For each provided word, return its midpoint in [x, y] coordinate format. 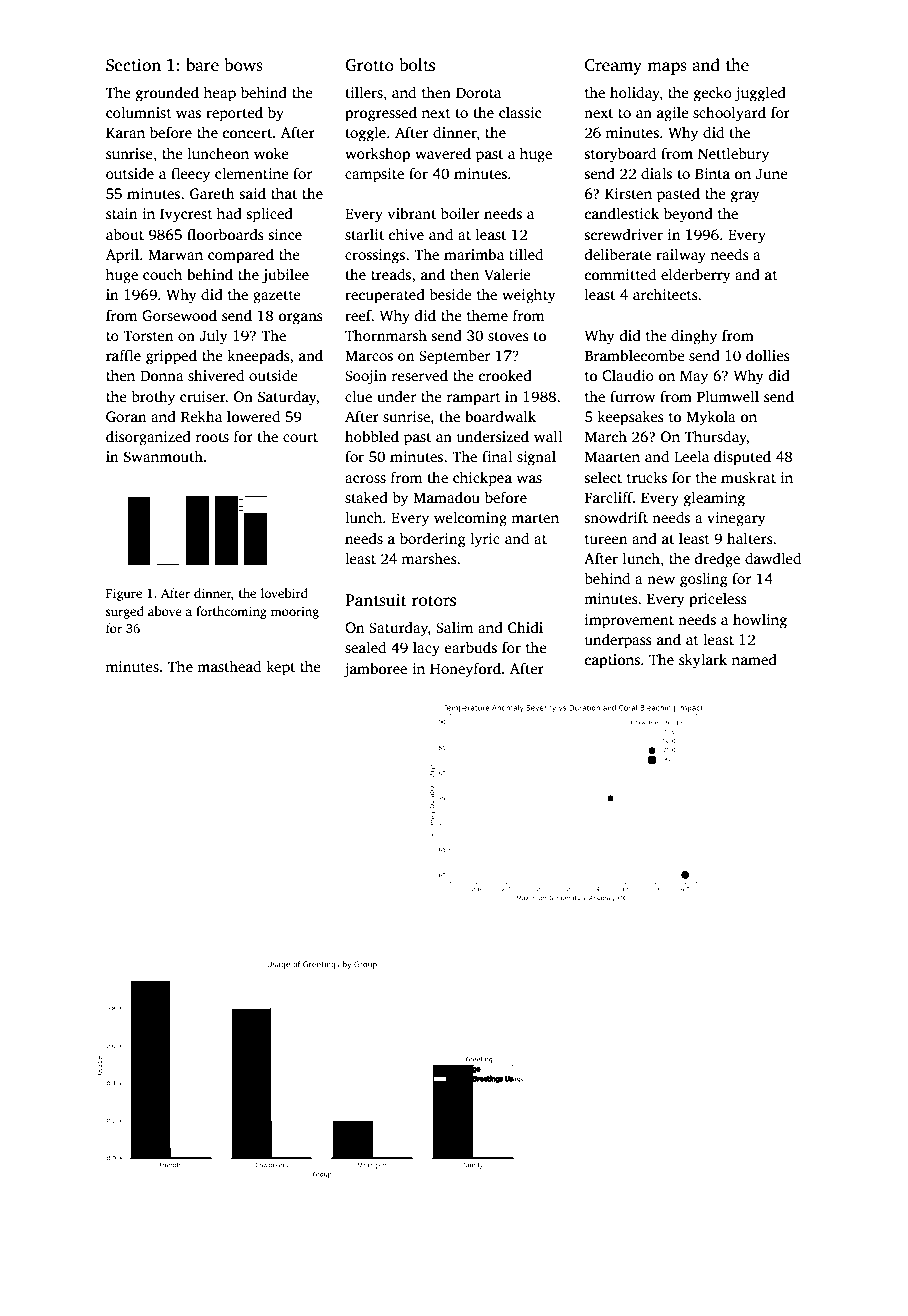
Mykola [711, 418]
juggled [760, 94]
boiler [460, 213]
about [125, 234]
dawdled [773, 558]
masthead [229, 666]
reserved [419, 375]
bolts [417, 65]
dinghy [694, 337]
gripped [171, 357]
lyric [485, 540]
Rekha [201, 416]
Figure [124, 594]
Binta [712, 173]
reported [234, 114]
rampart [473, 399]
